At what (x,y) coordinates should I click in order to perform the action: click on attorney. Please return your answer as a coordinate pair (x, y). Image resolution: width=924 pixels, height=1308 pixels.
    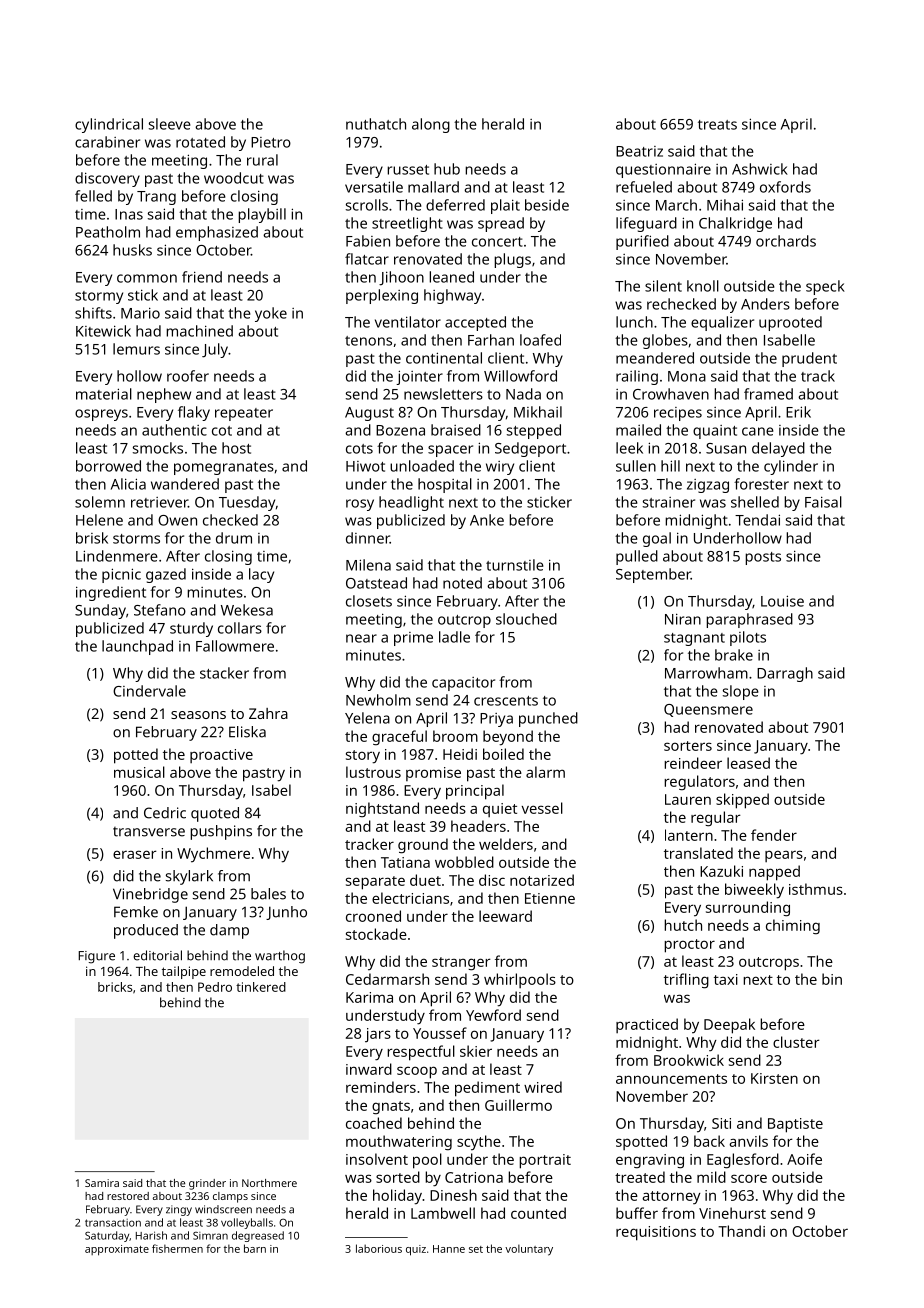
    Looking at the image, I should click on (671, 1197).
